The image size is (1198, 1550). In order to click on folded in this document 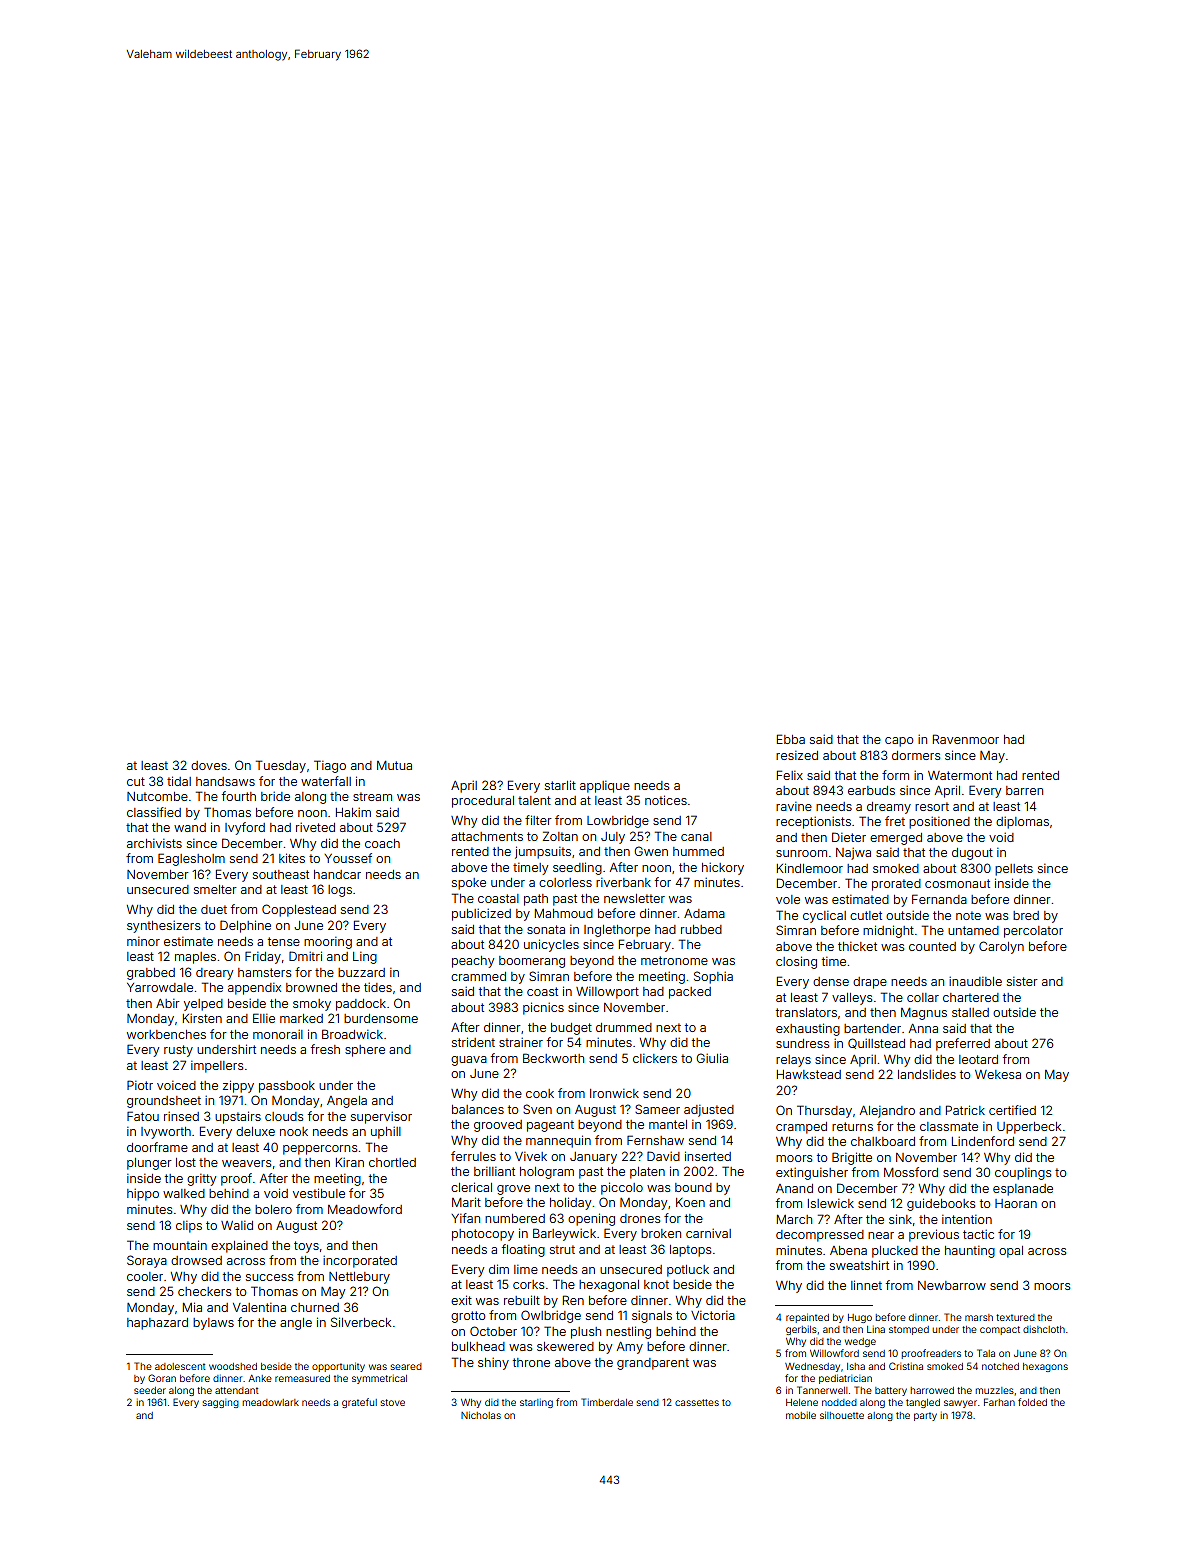, I will do `click(1032, 1402)`.
